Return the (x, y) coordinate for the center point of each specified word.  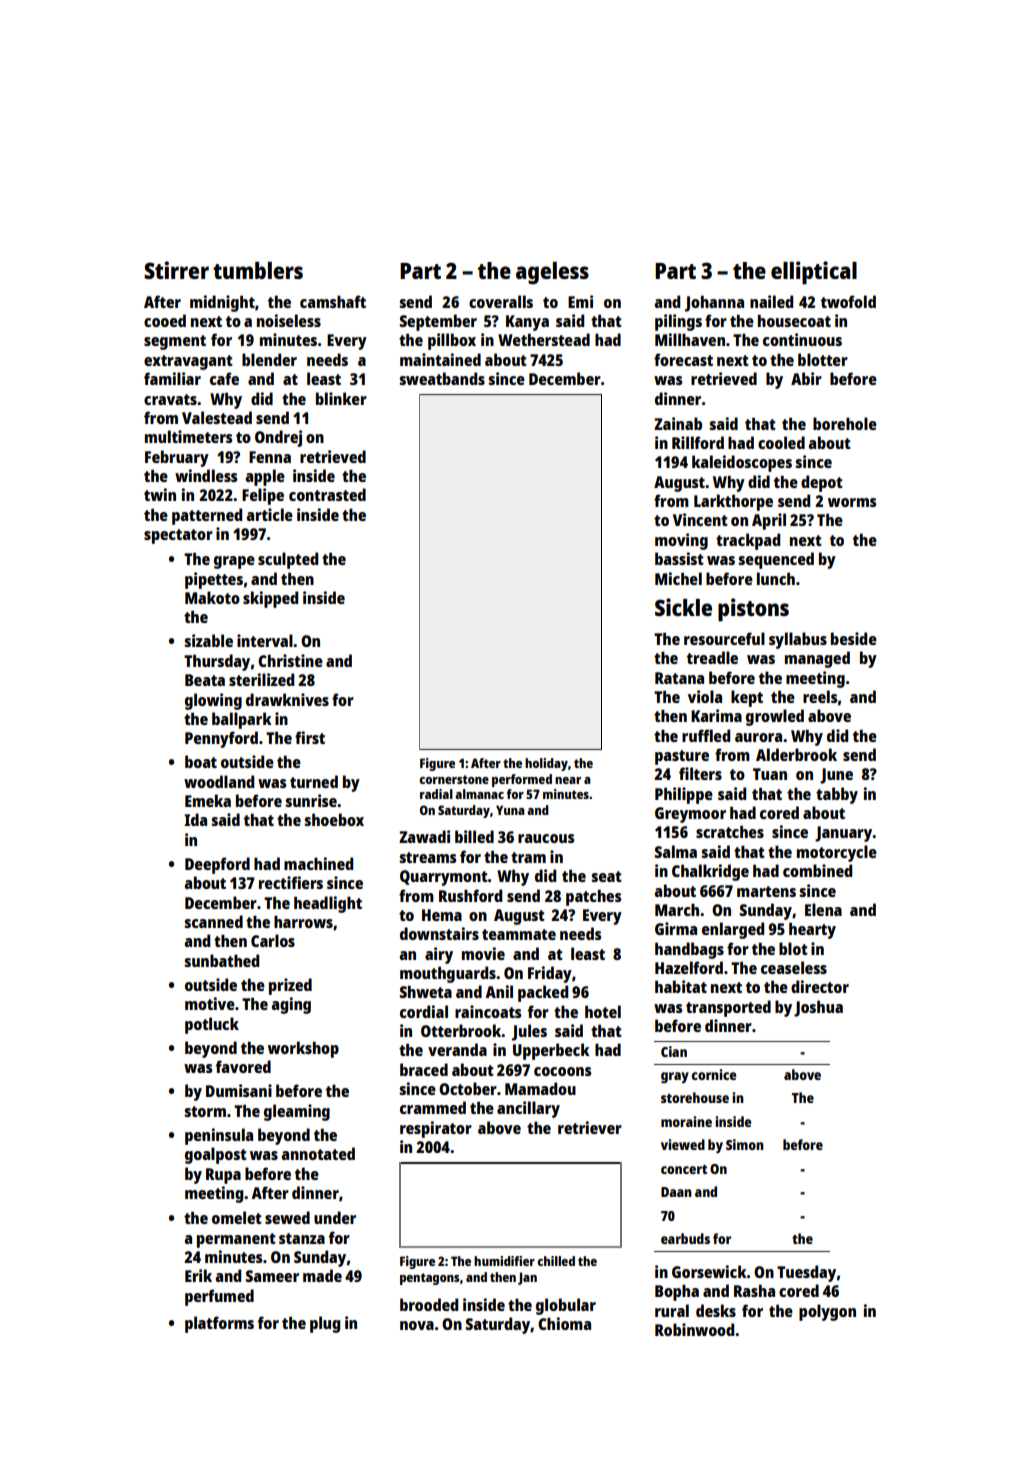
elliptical (814, 273)
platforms (219, 1324)
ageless (552, 273)
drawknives (287, 699)
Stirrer (176, 270)
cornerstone (454, 779)
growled (775, 717)
